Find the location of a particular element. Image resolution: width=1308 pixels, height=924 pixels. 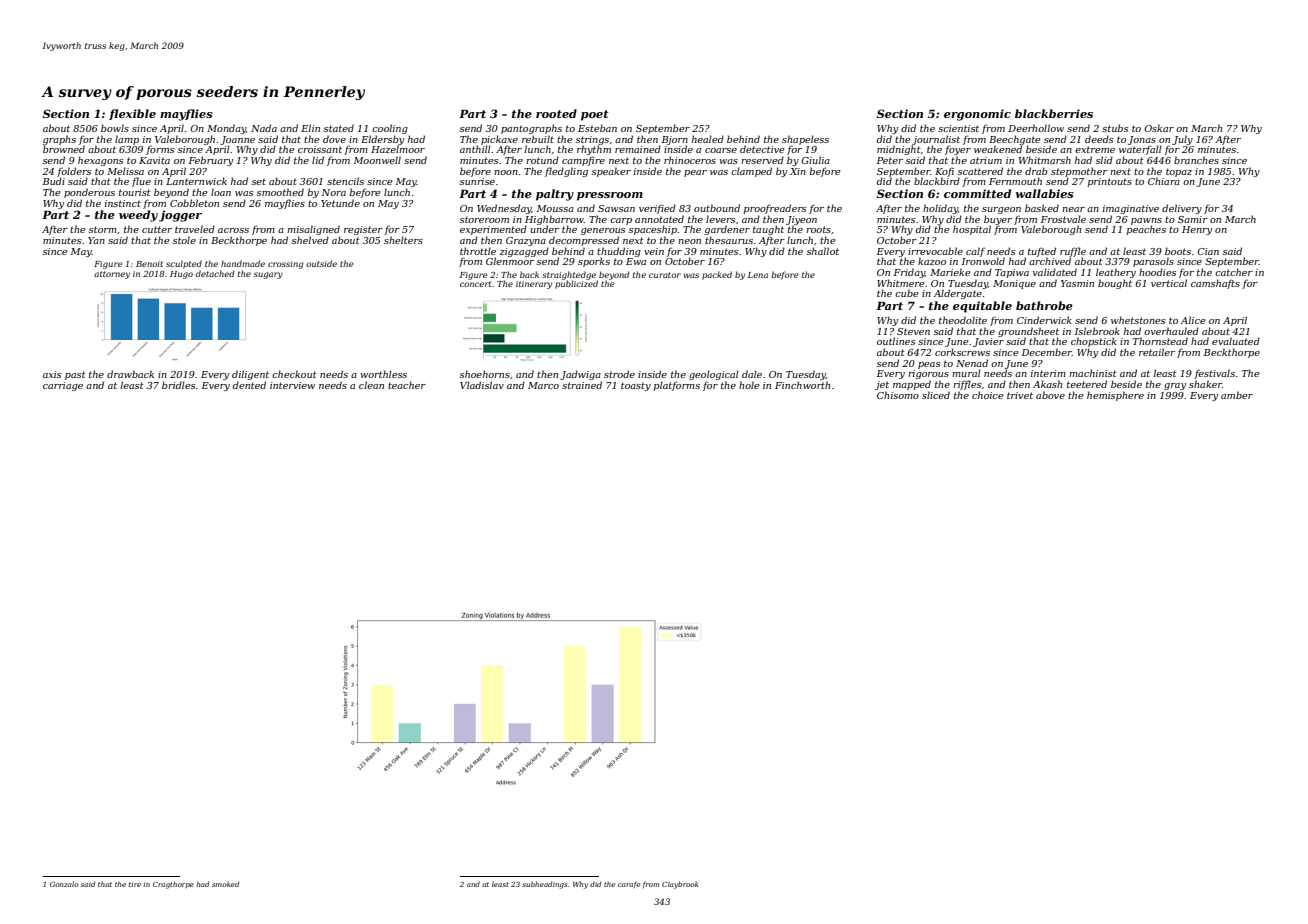

Chiara is located at coordinates (1164, 181).
